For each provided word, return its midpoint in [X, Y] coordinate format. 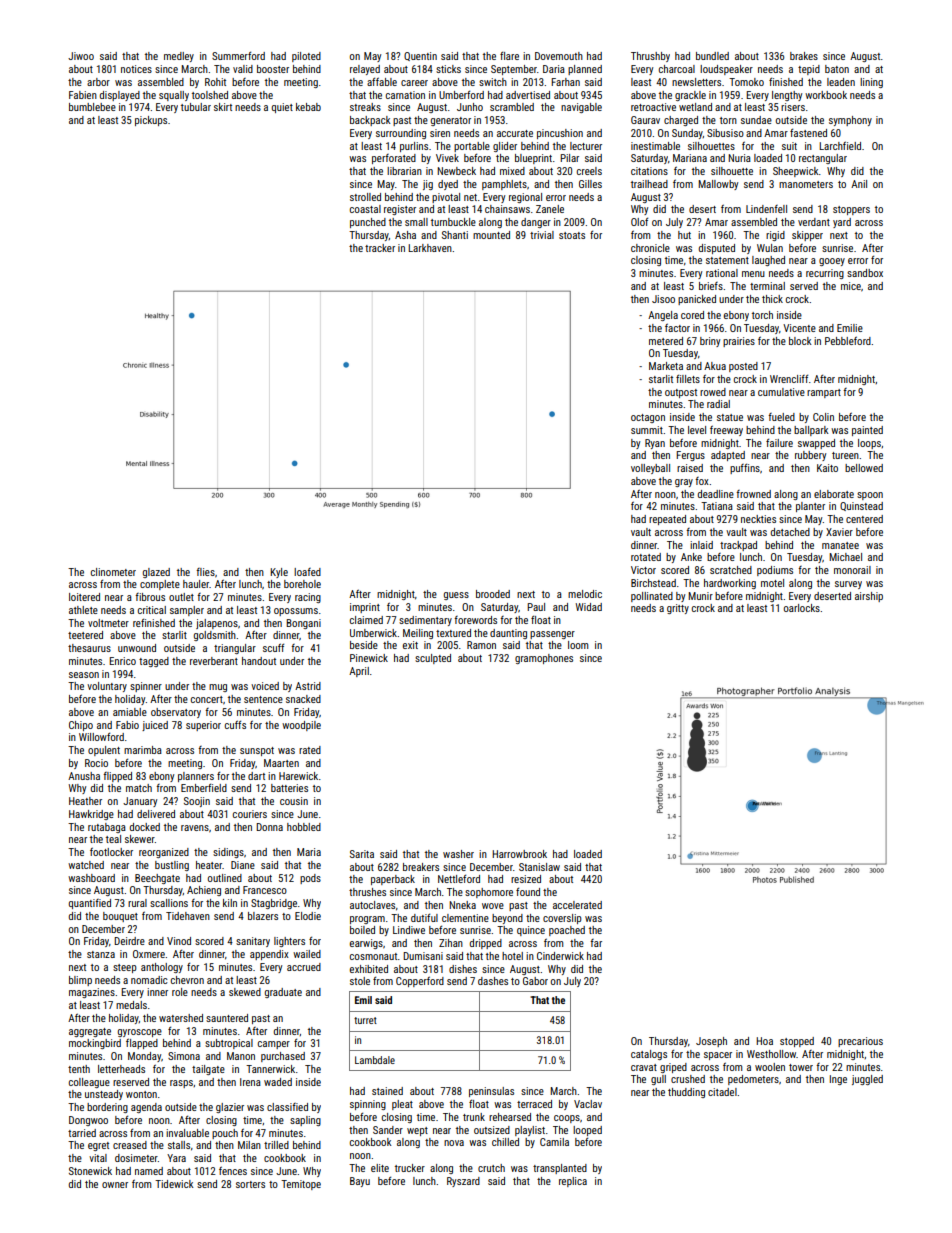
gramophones [544, 659]
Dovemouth [559, 56]
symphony [850, 121]
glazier [230, 1108]
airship [869, 597]
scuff [273, 647]
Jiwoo [81, 56]
